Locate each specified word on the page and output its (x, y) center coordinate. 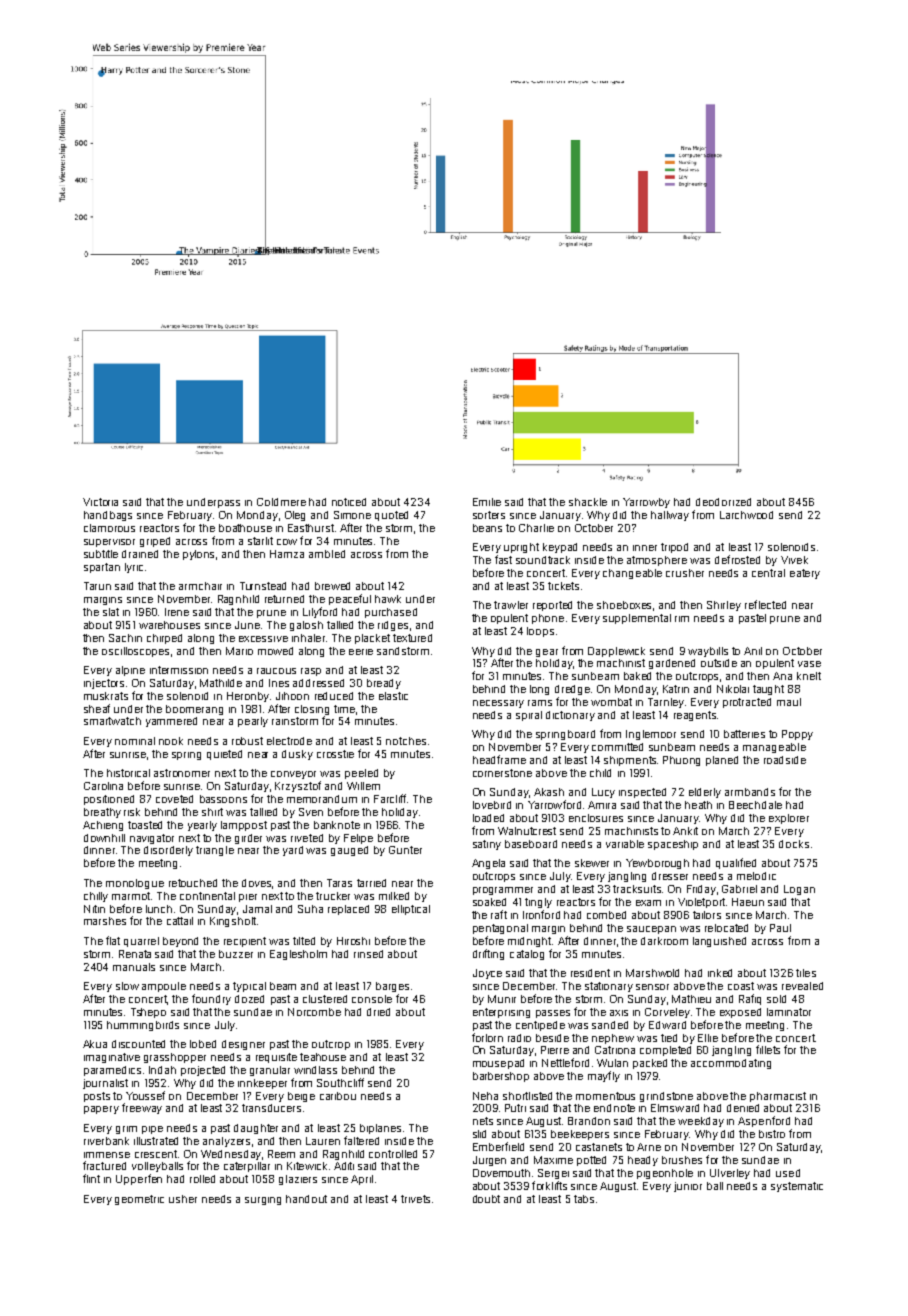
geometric (139, 1200)
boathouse (245, 528)
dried (378, 1012)
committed (617, 747)
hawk (388, 599)
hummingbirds (143, 1026)
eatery (805, 574)
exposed (740, 1013)
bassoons (223, 799)
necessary (498, 704)
